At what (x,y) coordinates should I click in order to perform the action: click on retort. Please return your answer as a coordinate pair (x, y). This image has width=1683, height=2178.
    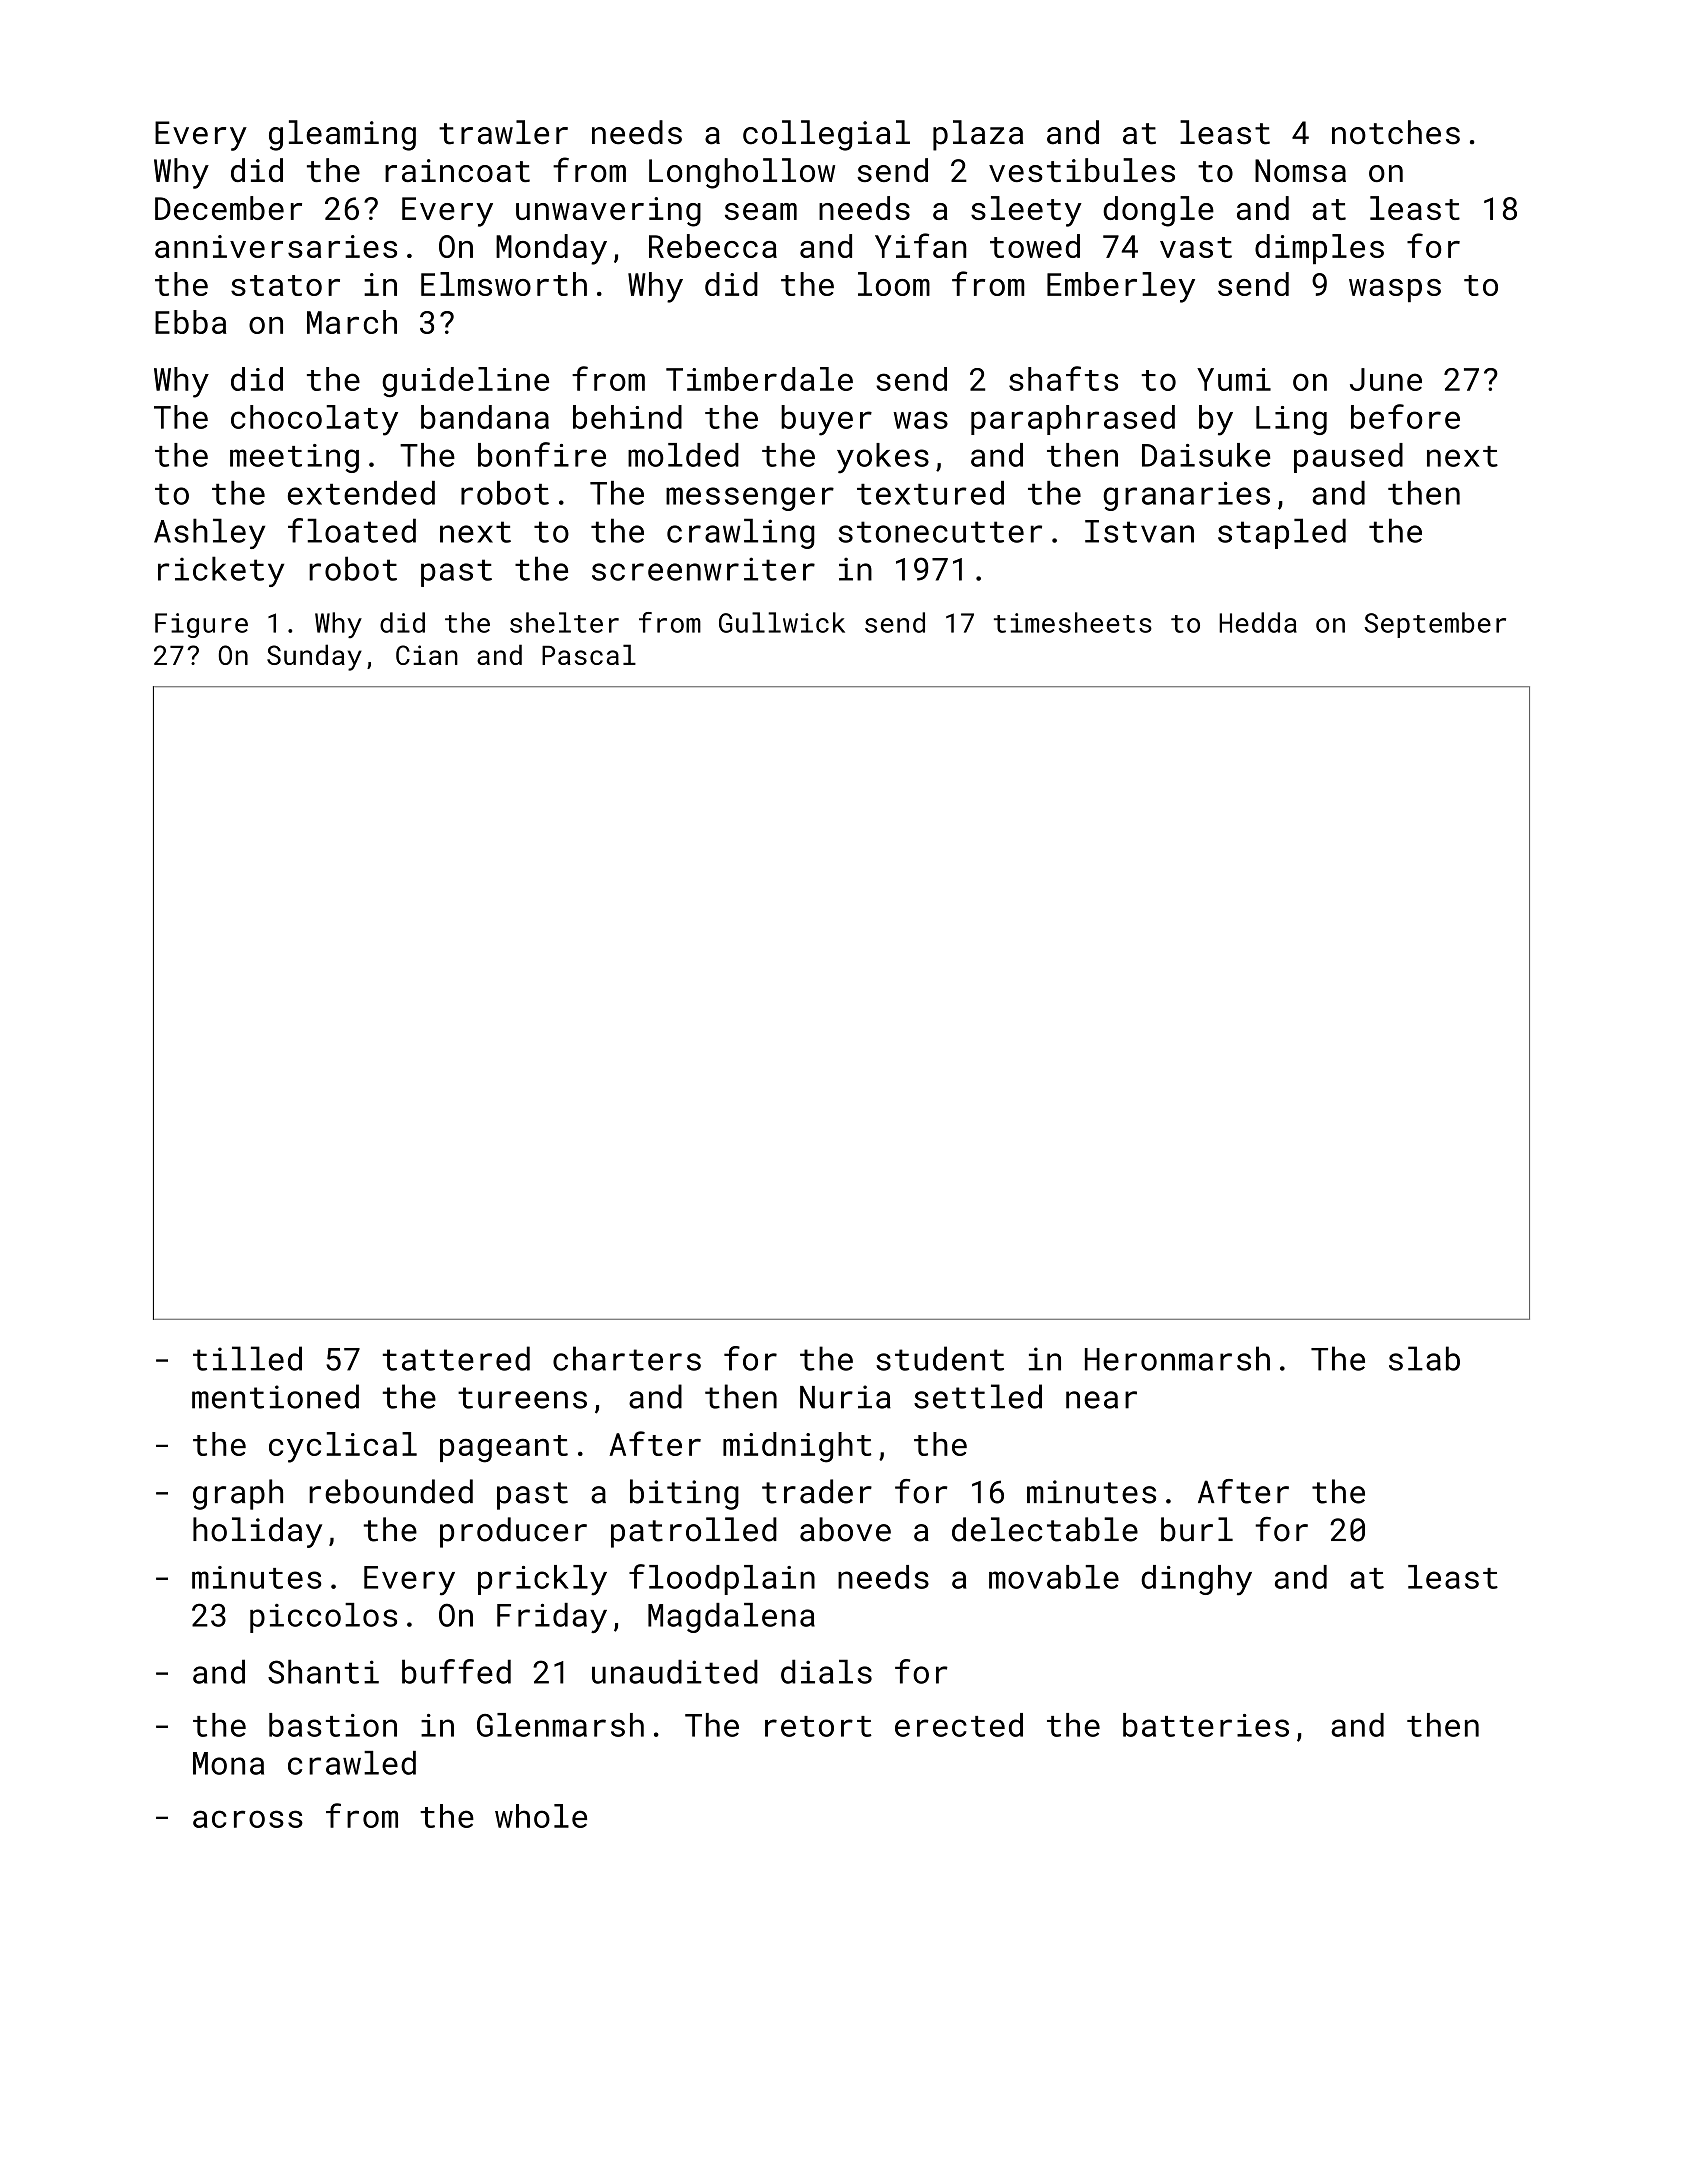
    Looking at the image, I should click on (818, 1726).
